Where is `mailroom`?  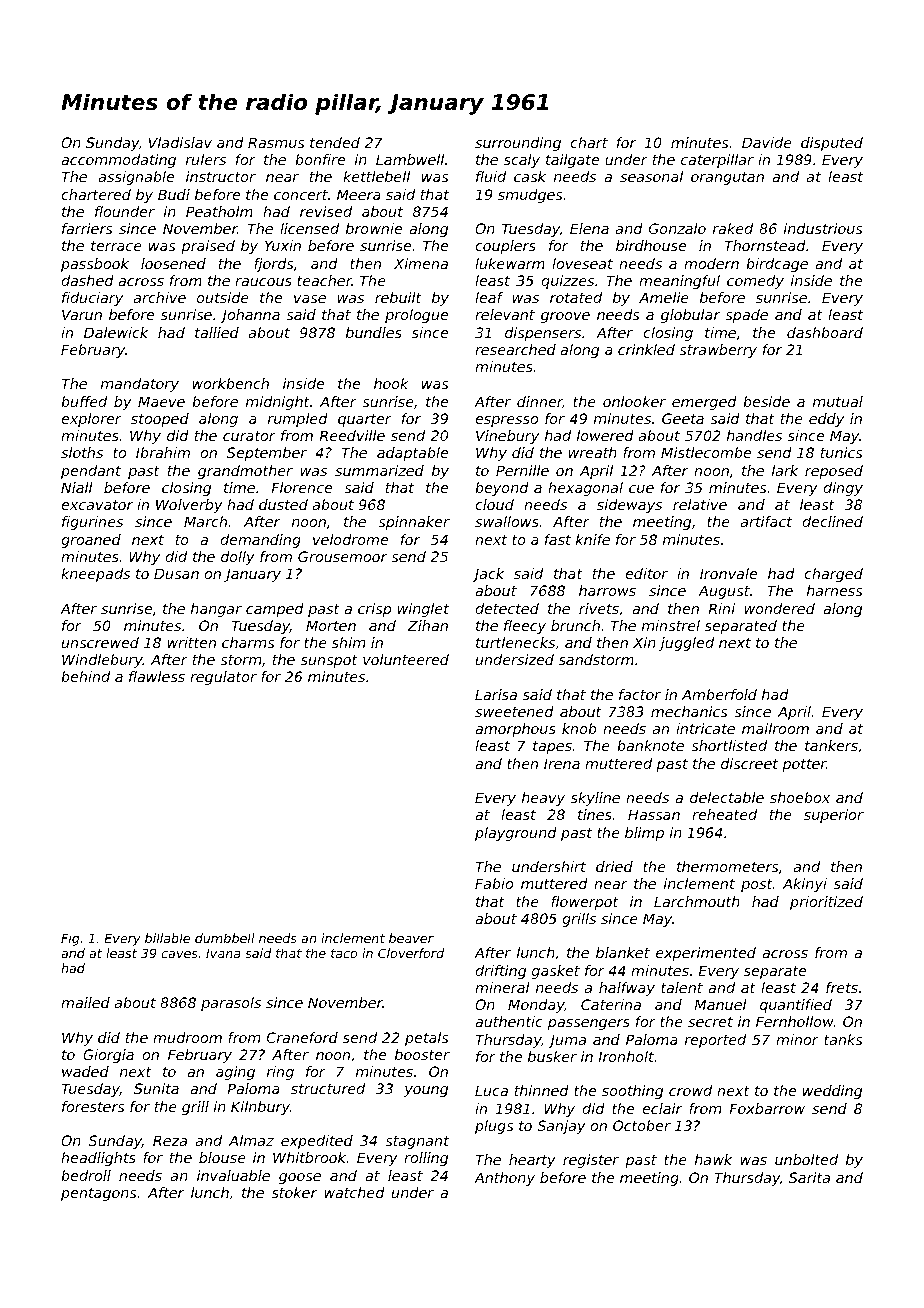 mailroom is located at coordinates (775, 728).
